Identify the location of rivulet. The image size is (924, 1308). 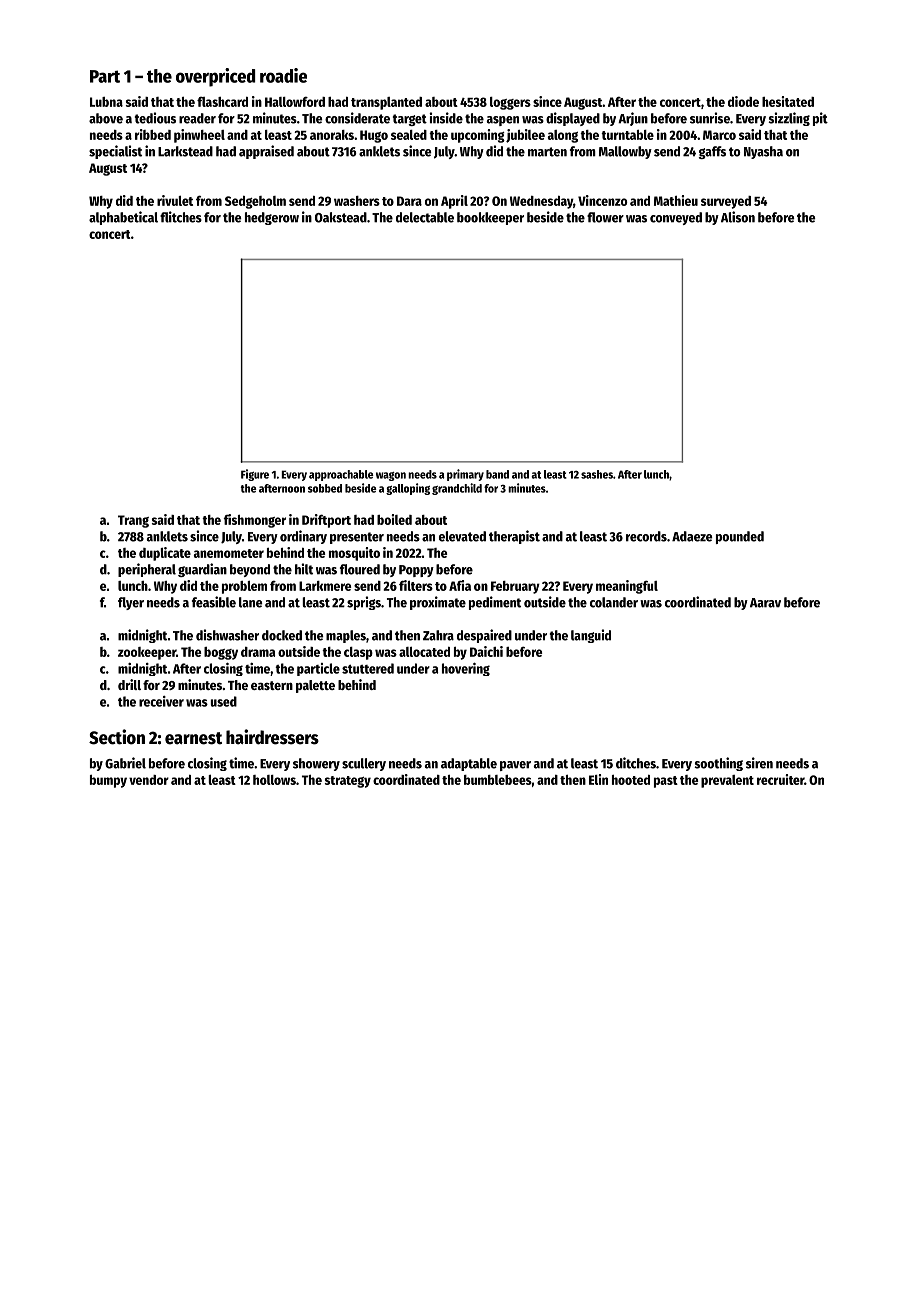
(175, 200).
